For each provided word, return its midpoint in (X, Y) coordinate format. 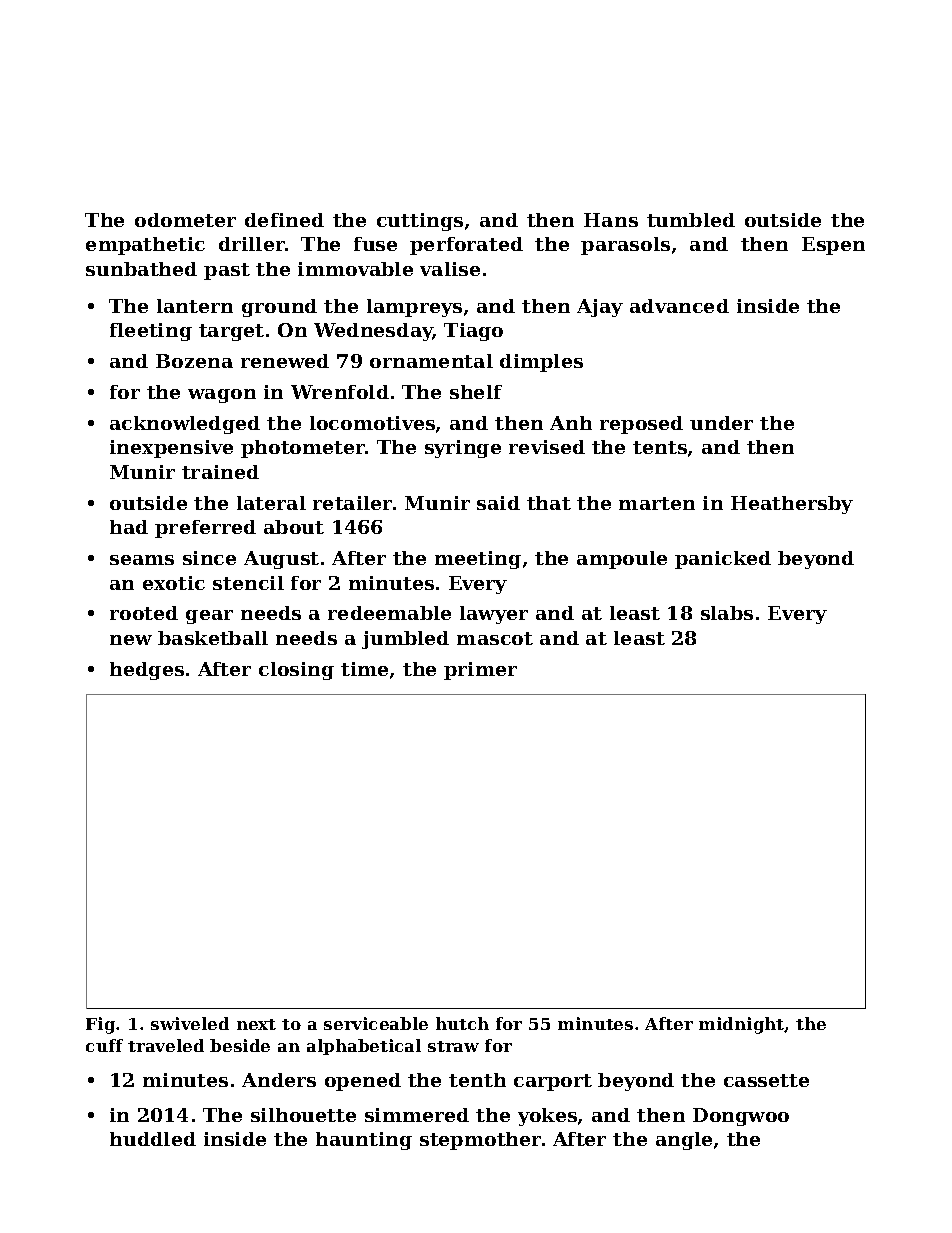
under (721, 423)
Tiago (473, 332)
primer (480, 671)
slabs (727, 613)
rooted (144, 613)
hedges (147, 671)
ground (279, 308)
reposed (641, 425)
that (549, 503)
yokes (547, 1117)
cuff (104, 1045)
